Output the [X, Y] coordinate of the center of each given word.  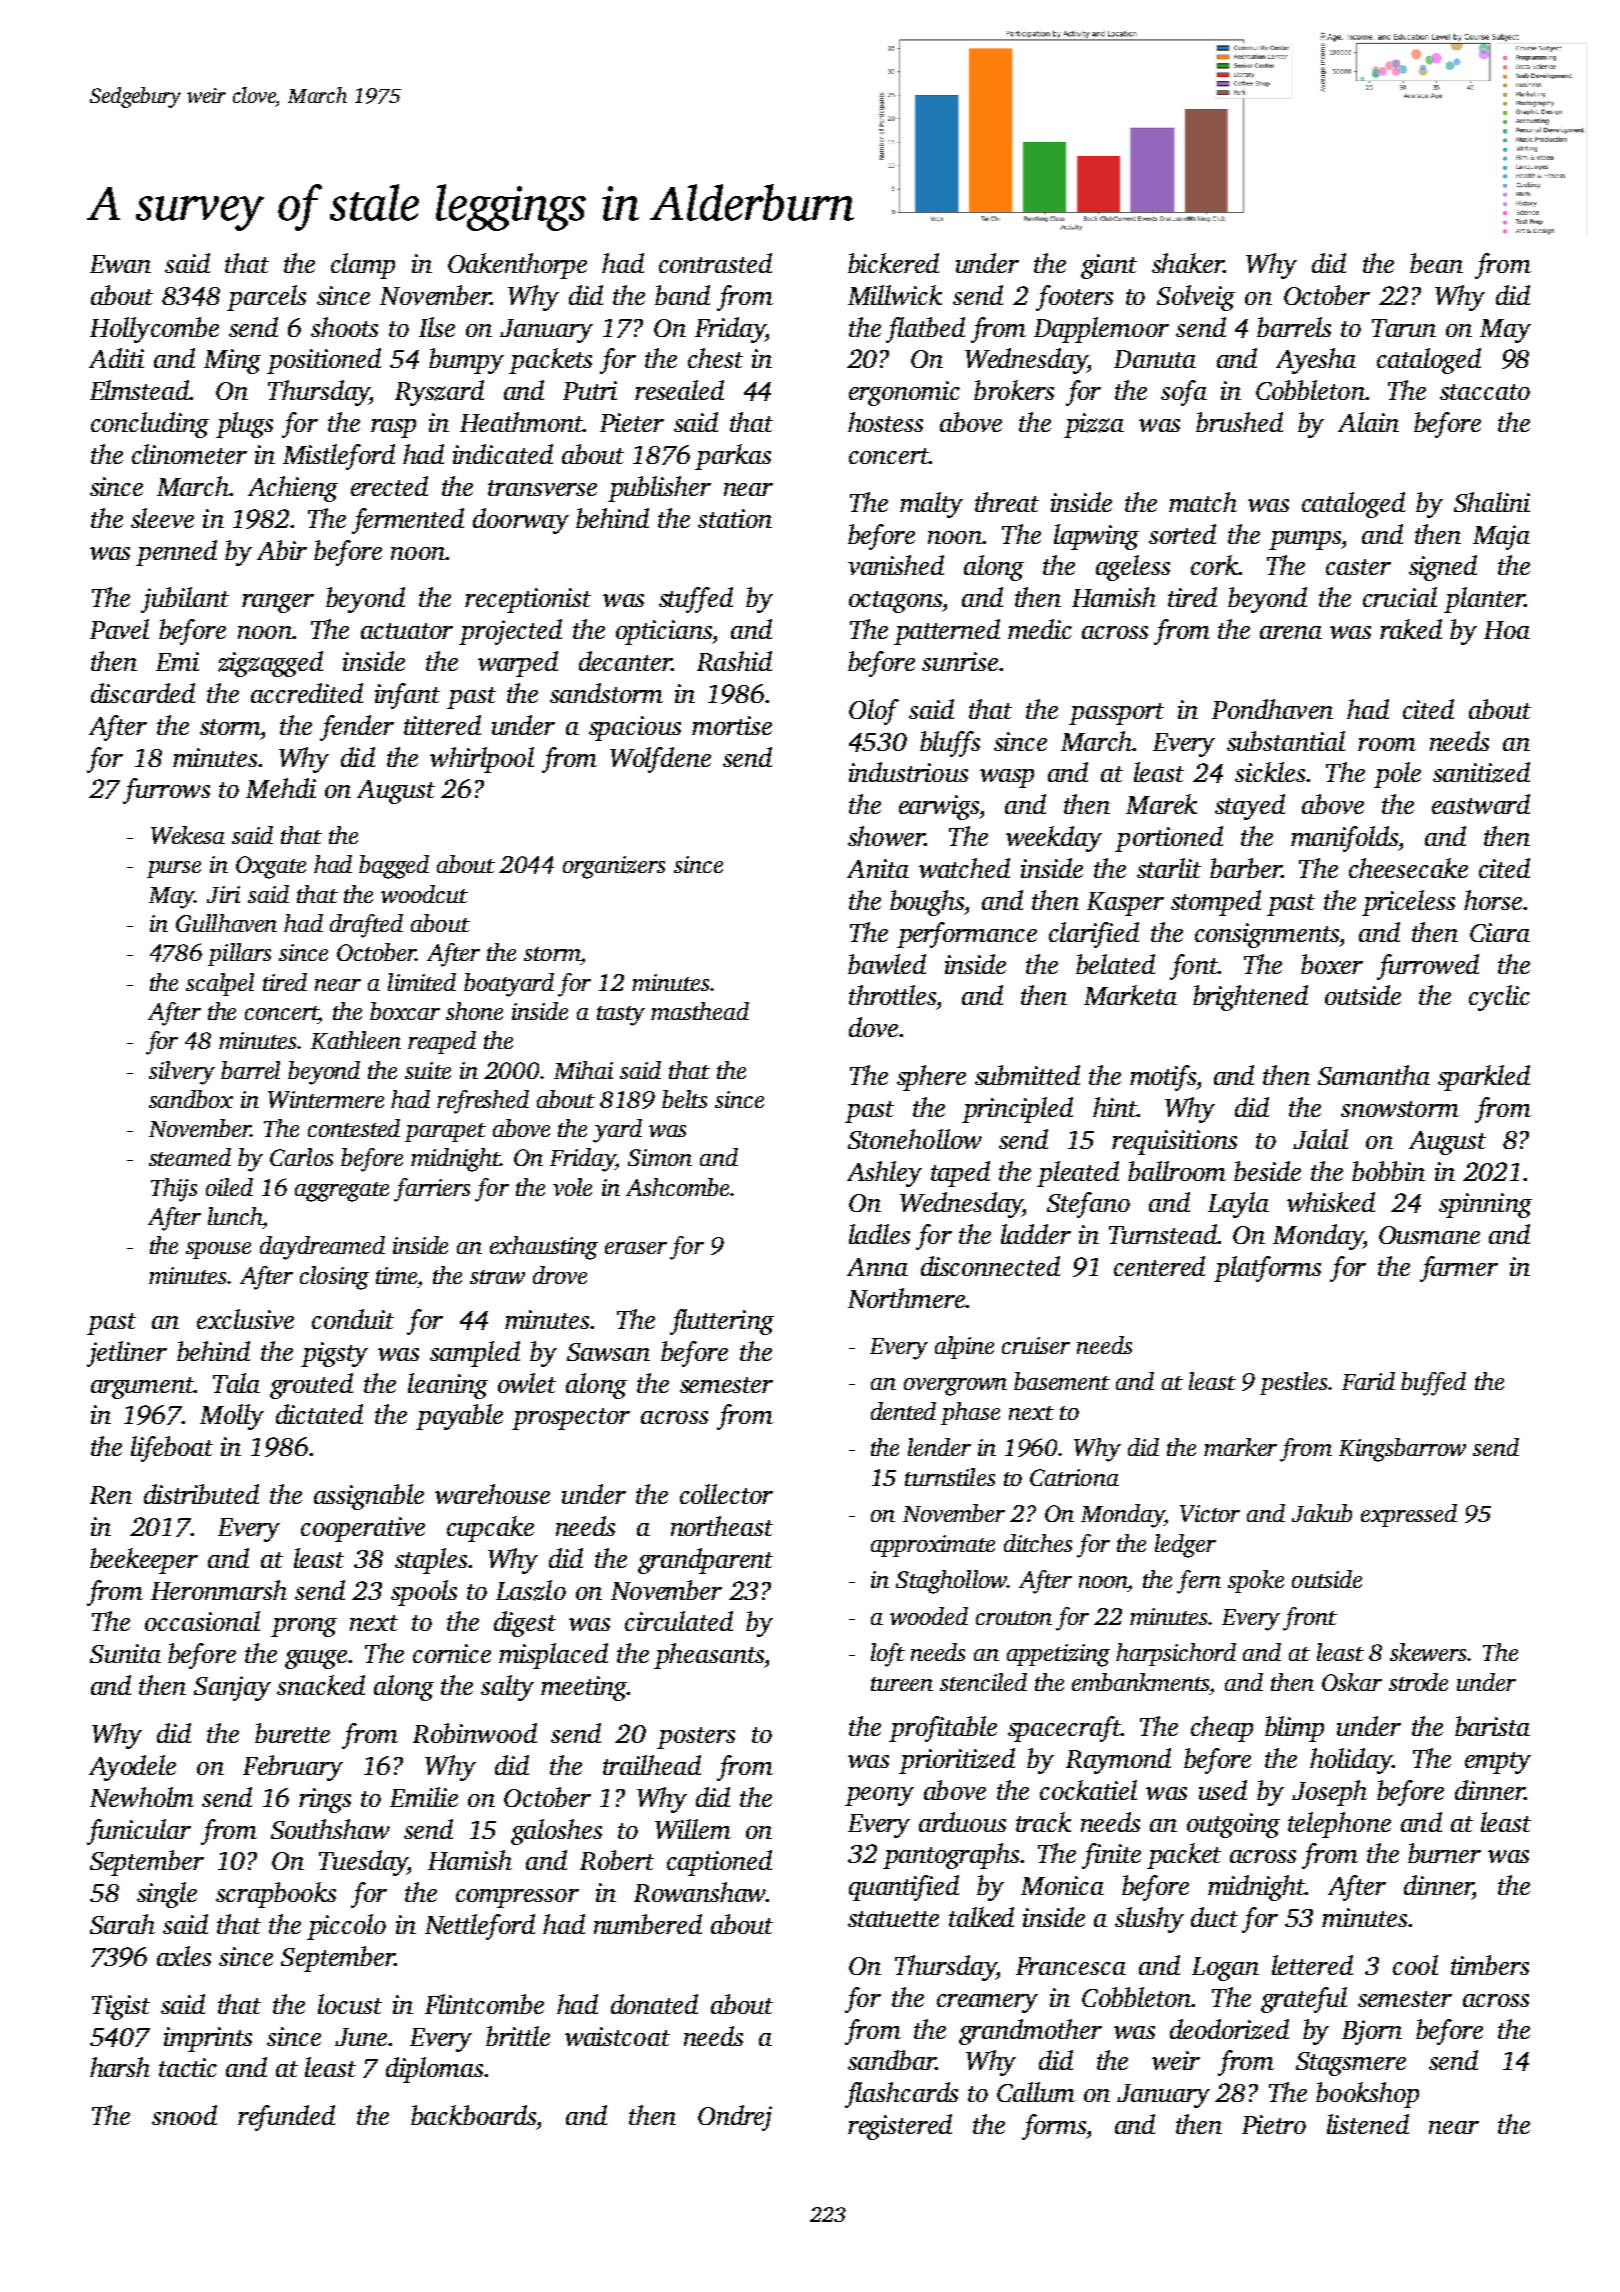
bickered [893, 263]
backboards [473, 2115]
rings [325, 1800]
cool [1415, 1965]
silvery [182, 1073]
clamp [363, 266]
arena [1291, 632]
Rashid [734, 661]
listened [1368, 2124]
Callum [1036, 2092]
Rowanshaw [700, 1892]
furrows [166, 791]
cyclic [1499, 998]
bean [1436, 263]
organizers [614, 867]
